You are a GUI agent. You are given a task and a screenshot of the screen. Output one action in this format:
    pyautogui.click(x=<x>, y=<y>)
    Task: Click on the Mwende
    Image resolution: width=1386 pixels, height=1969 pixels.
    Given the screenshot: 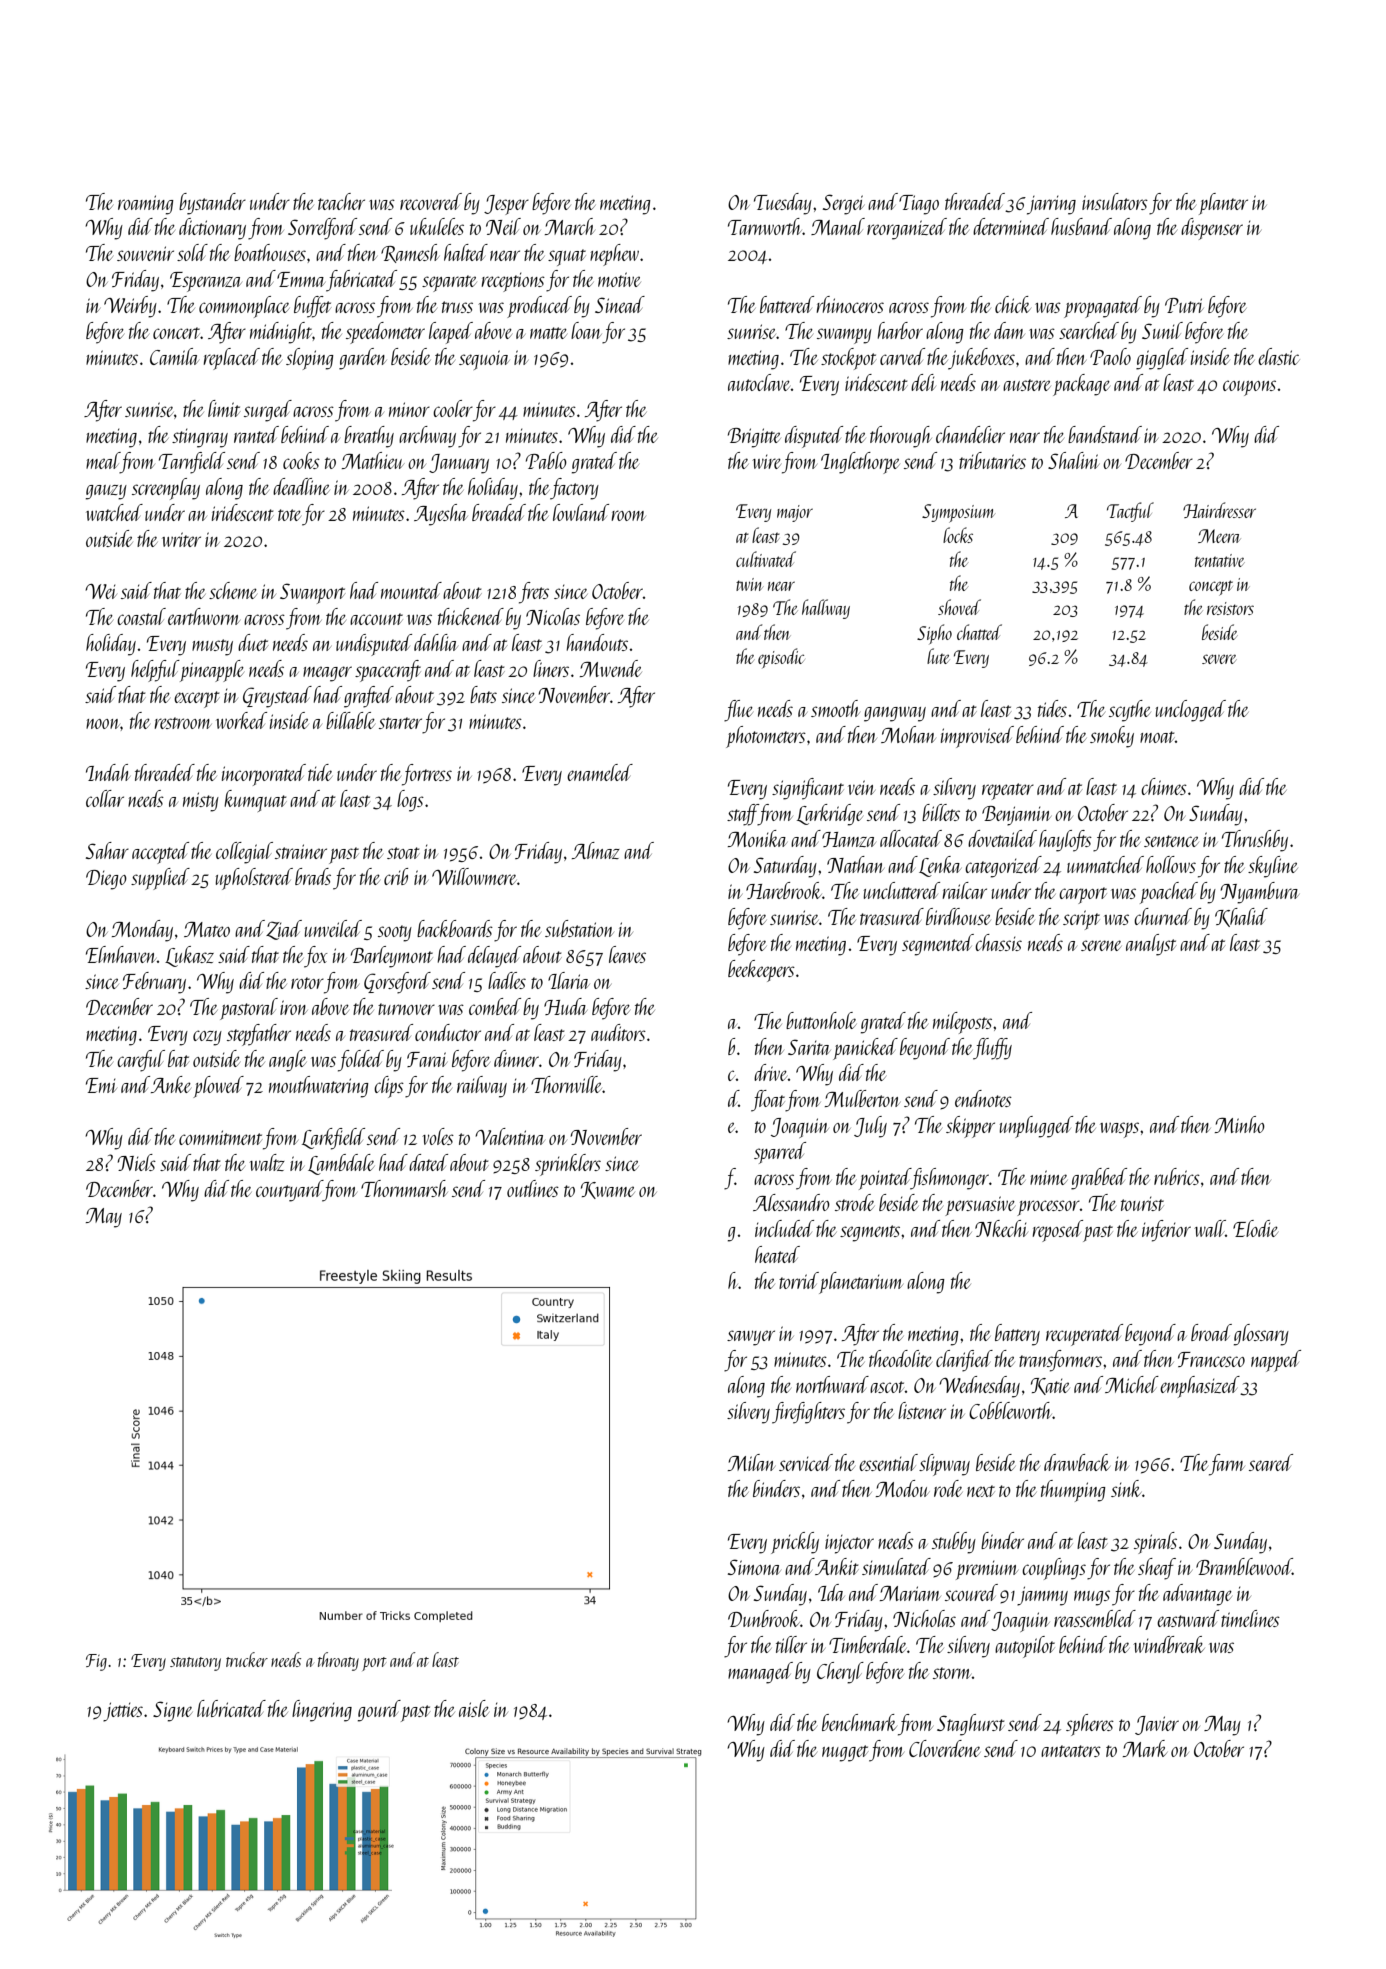 What is the action you would take?
    pyautogui.click(x=611, y=668)
